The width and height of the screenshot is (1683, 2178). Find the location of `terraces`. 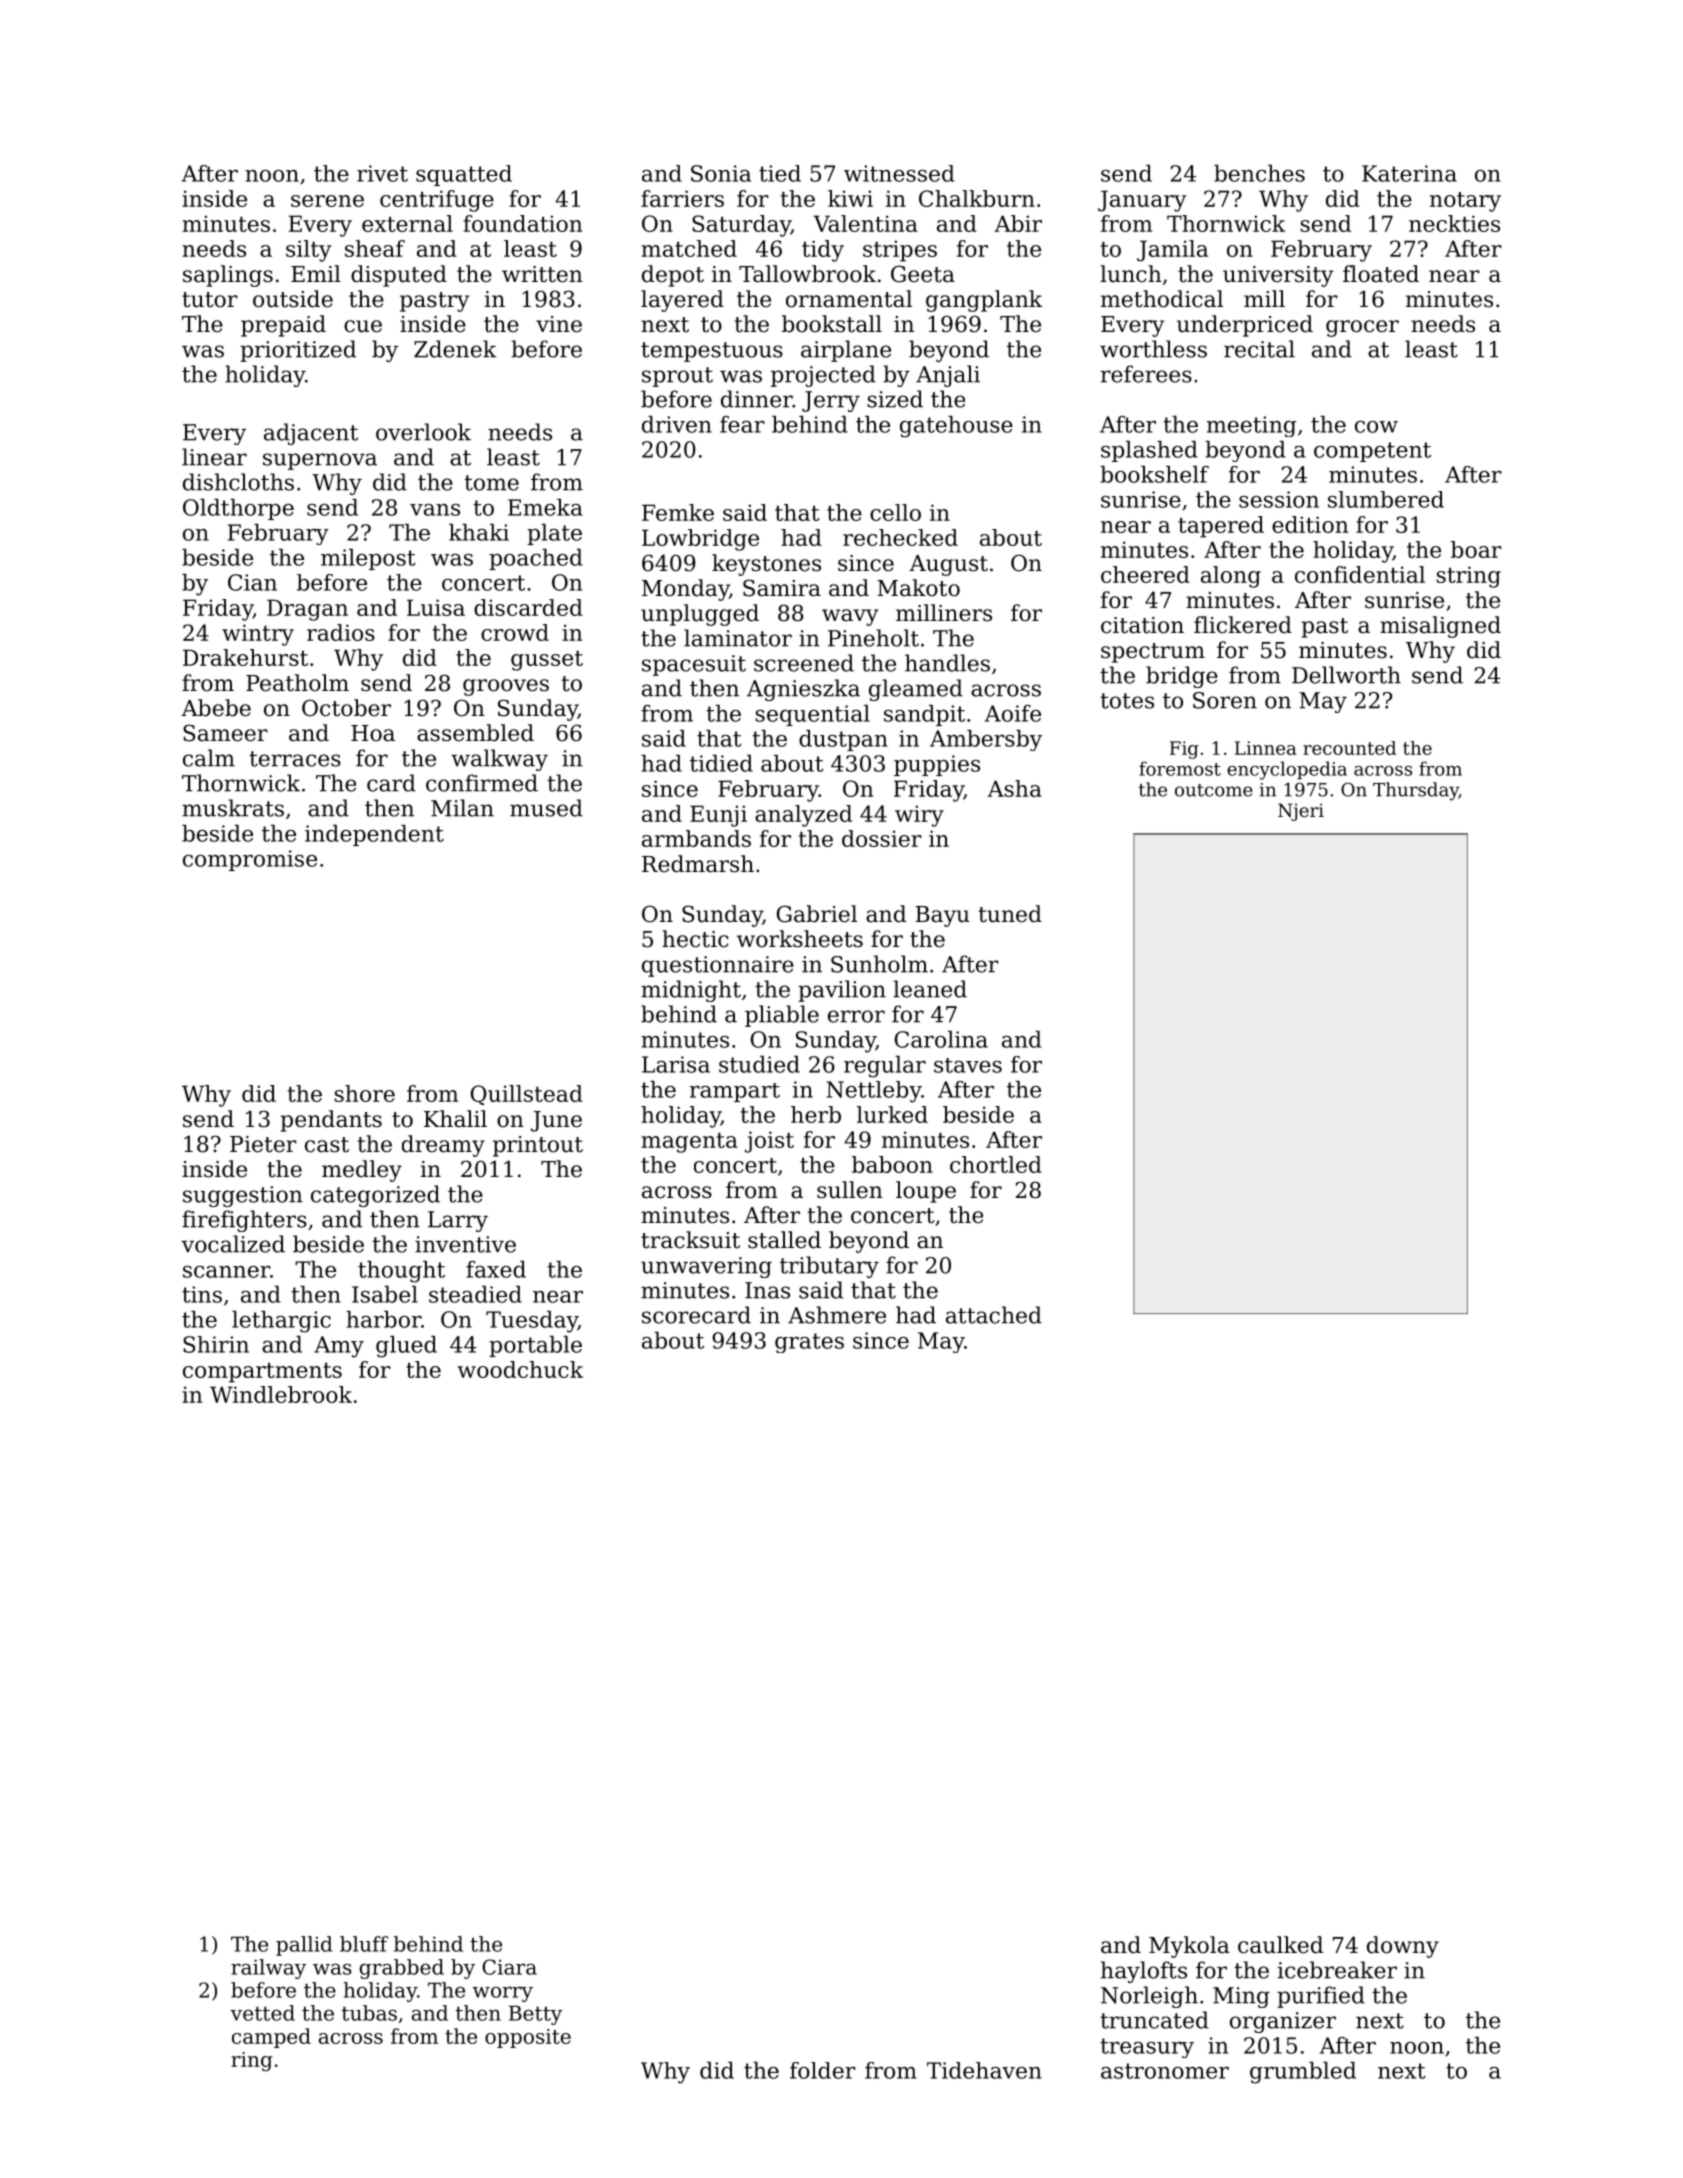

terraces is located at coordinates (295, 759).
